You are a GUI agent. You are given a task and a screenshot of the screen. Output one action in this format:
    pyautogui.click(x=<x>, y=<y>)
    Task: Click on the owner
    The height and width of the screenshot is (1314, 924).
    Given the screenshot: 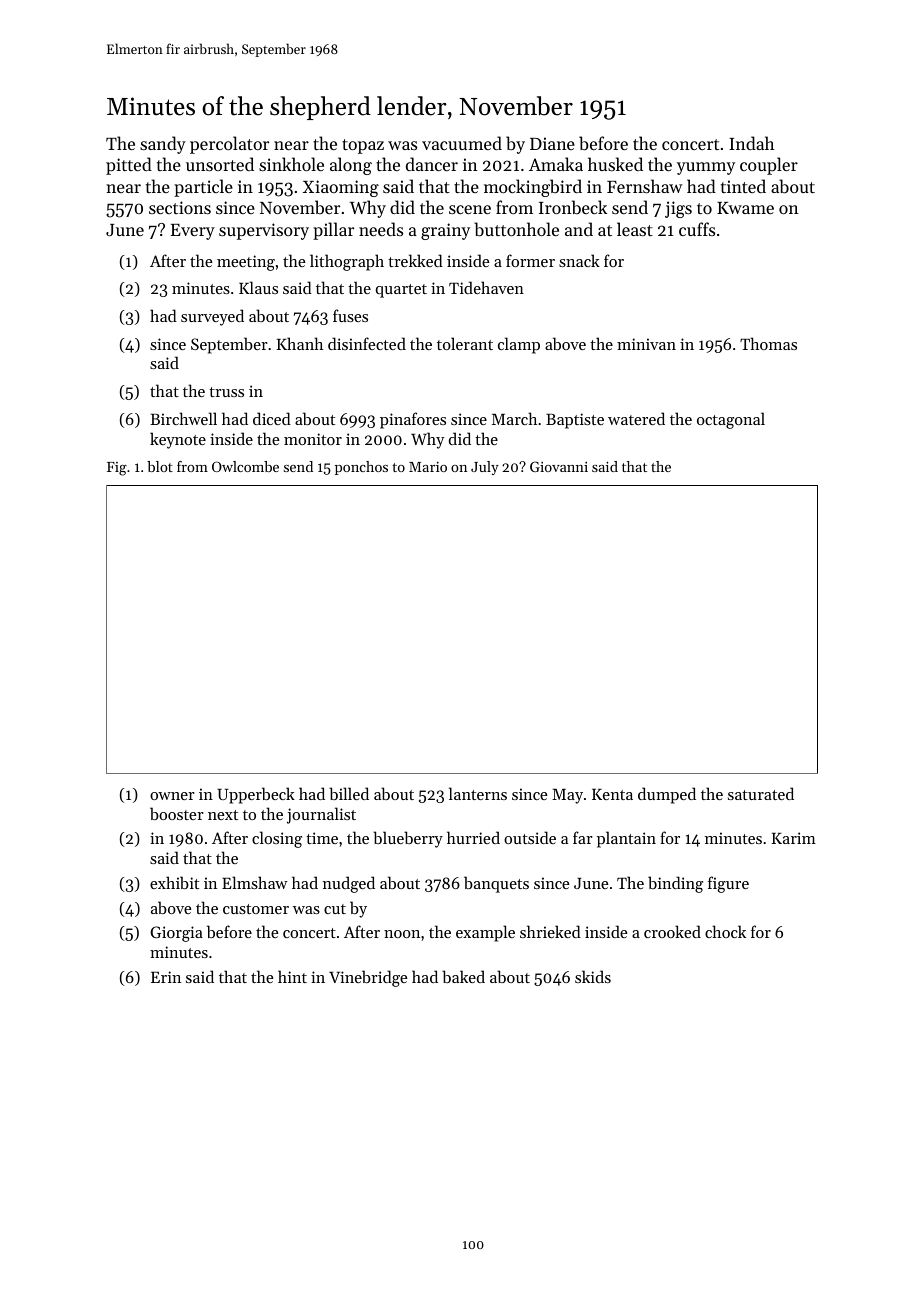 What is the action you would take?
    pyautogui.click(x=172, y=796)
